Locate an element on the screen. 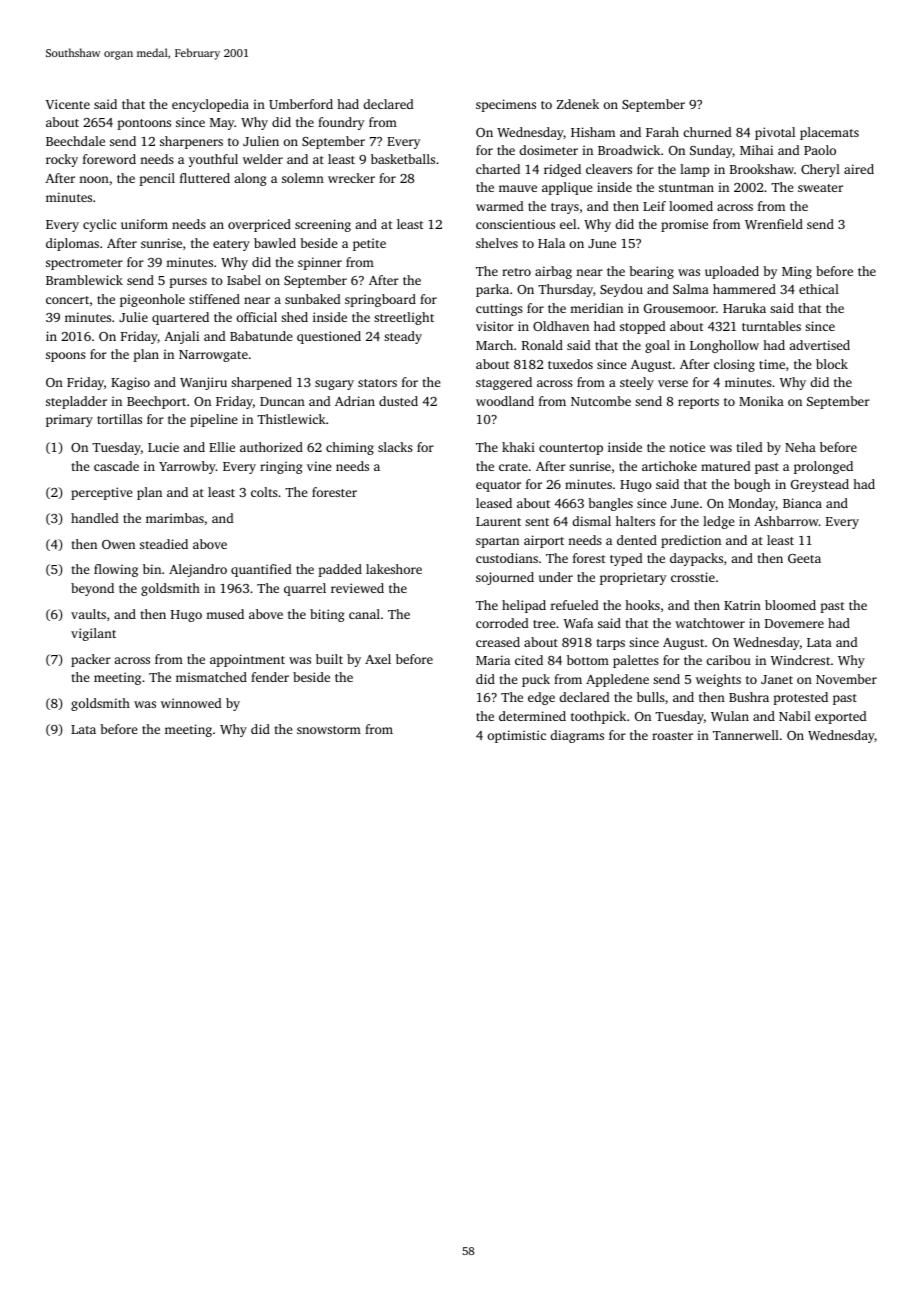 The width and height of the screenshot is (924, 1314). winnowed is located at coordinates (191, 703).
